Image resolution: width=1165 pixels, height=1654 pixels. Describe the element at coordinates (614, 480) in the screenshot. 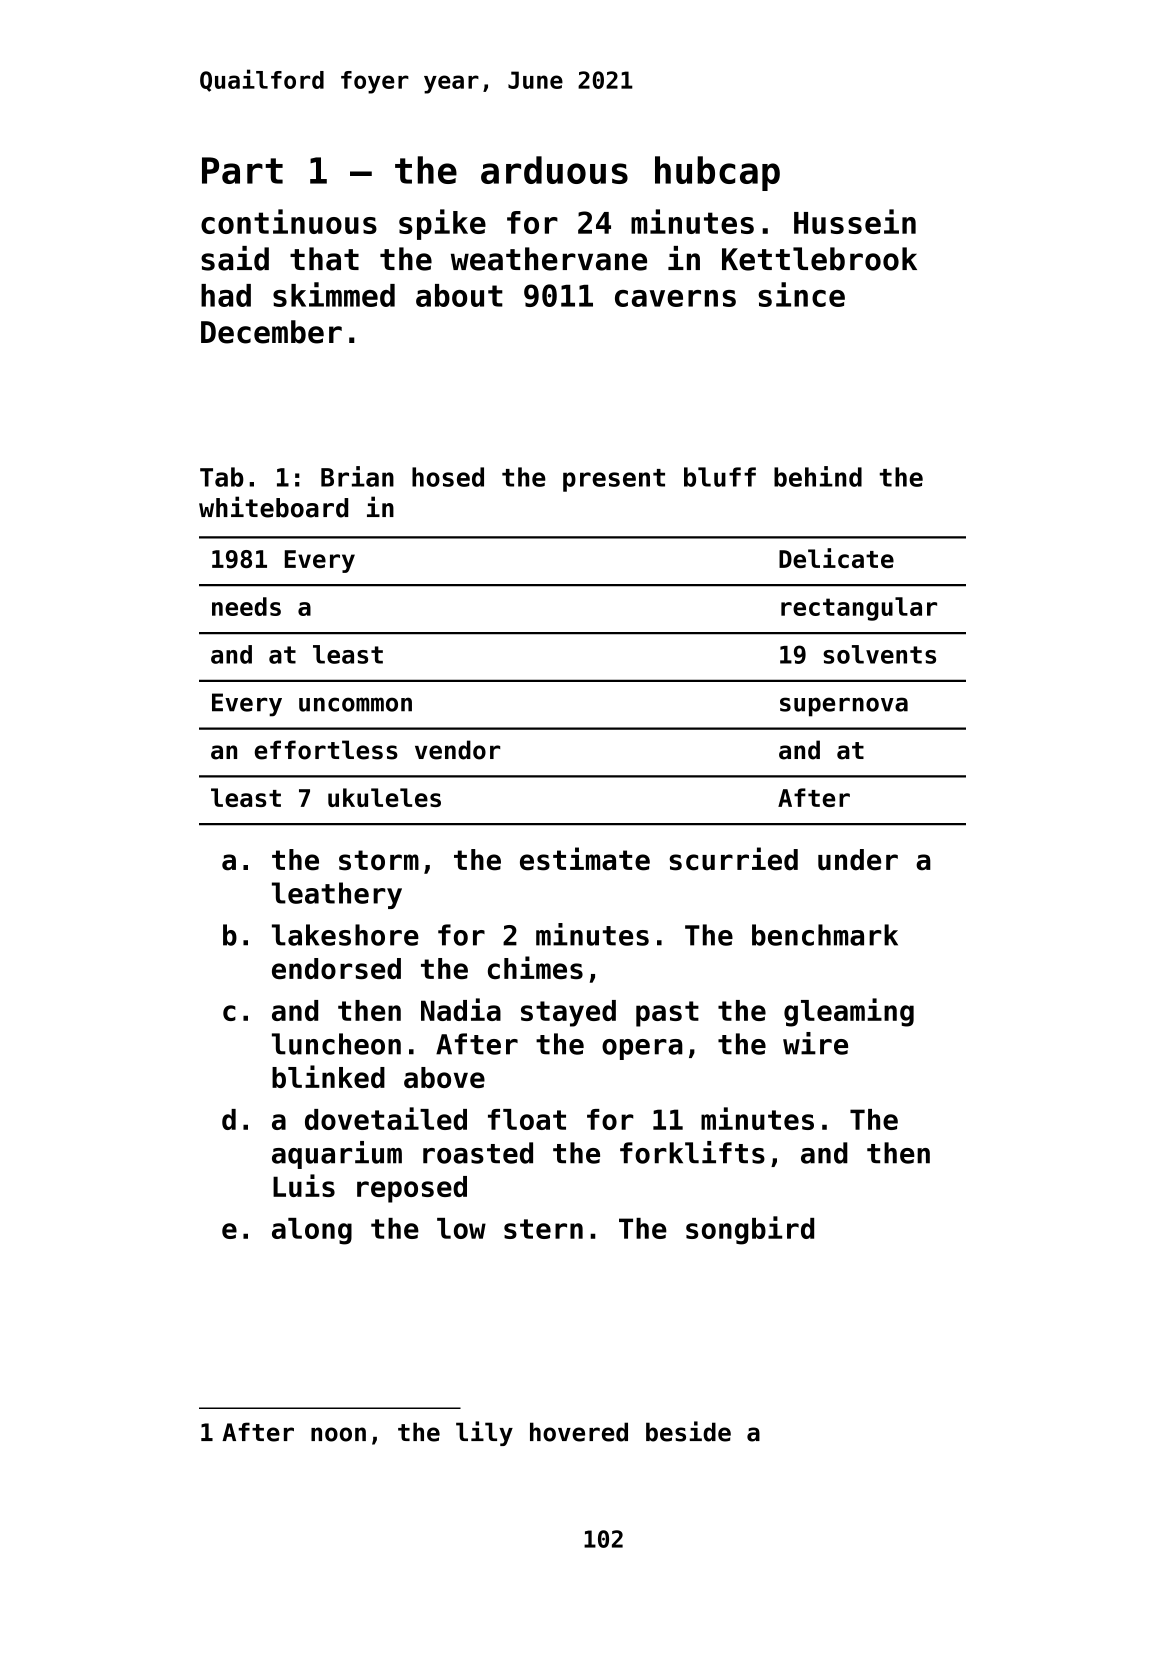

I see `present` at that location.
